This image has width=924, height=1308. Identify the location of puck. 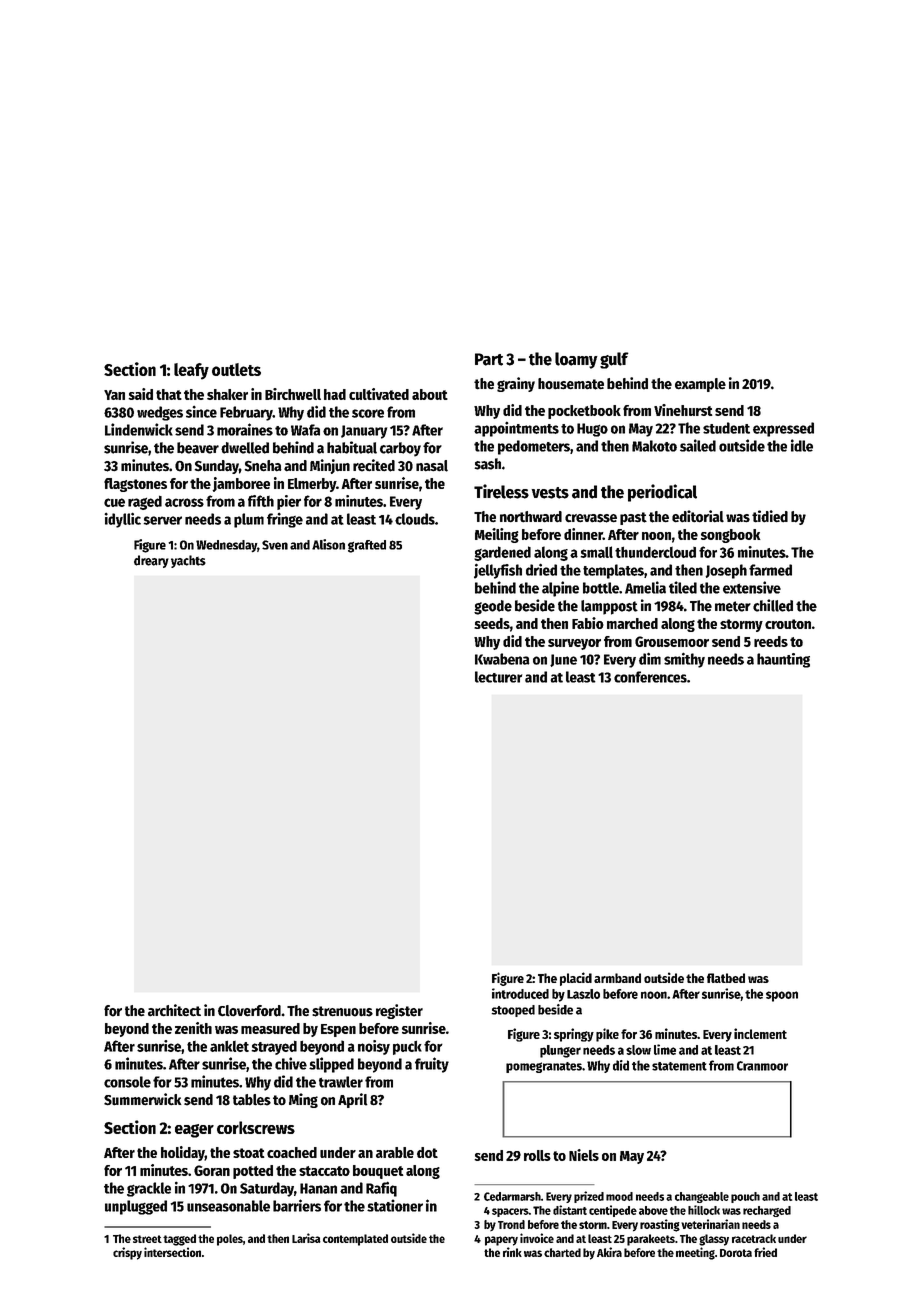
(407, 1047).
